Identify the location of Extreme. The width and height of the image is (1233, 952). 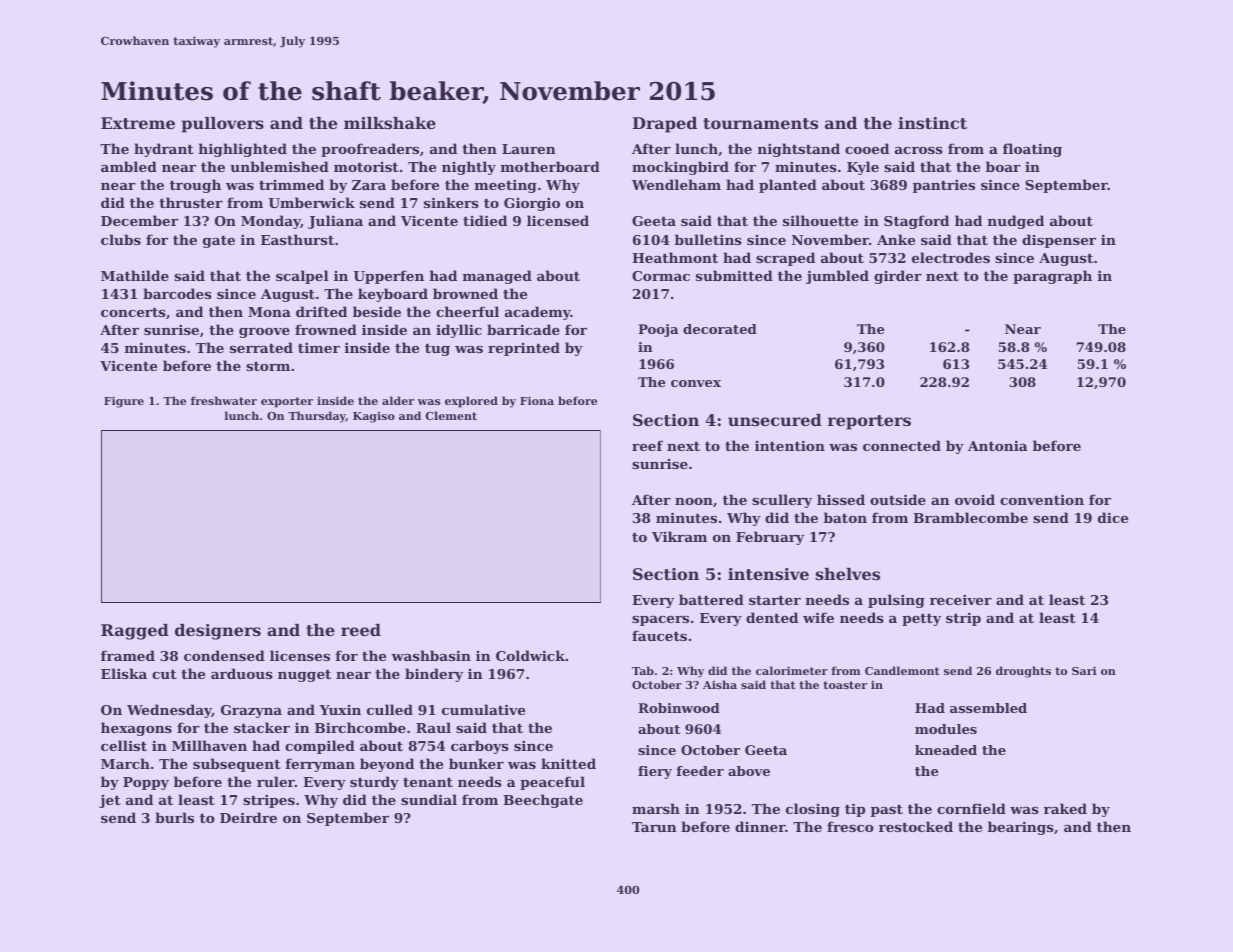
(138, 123).
